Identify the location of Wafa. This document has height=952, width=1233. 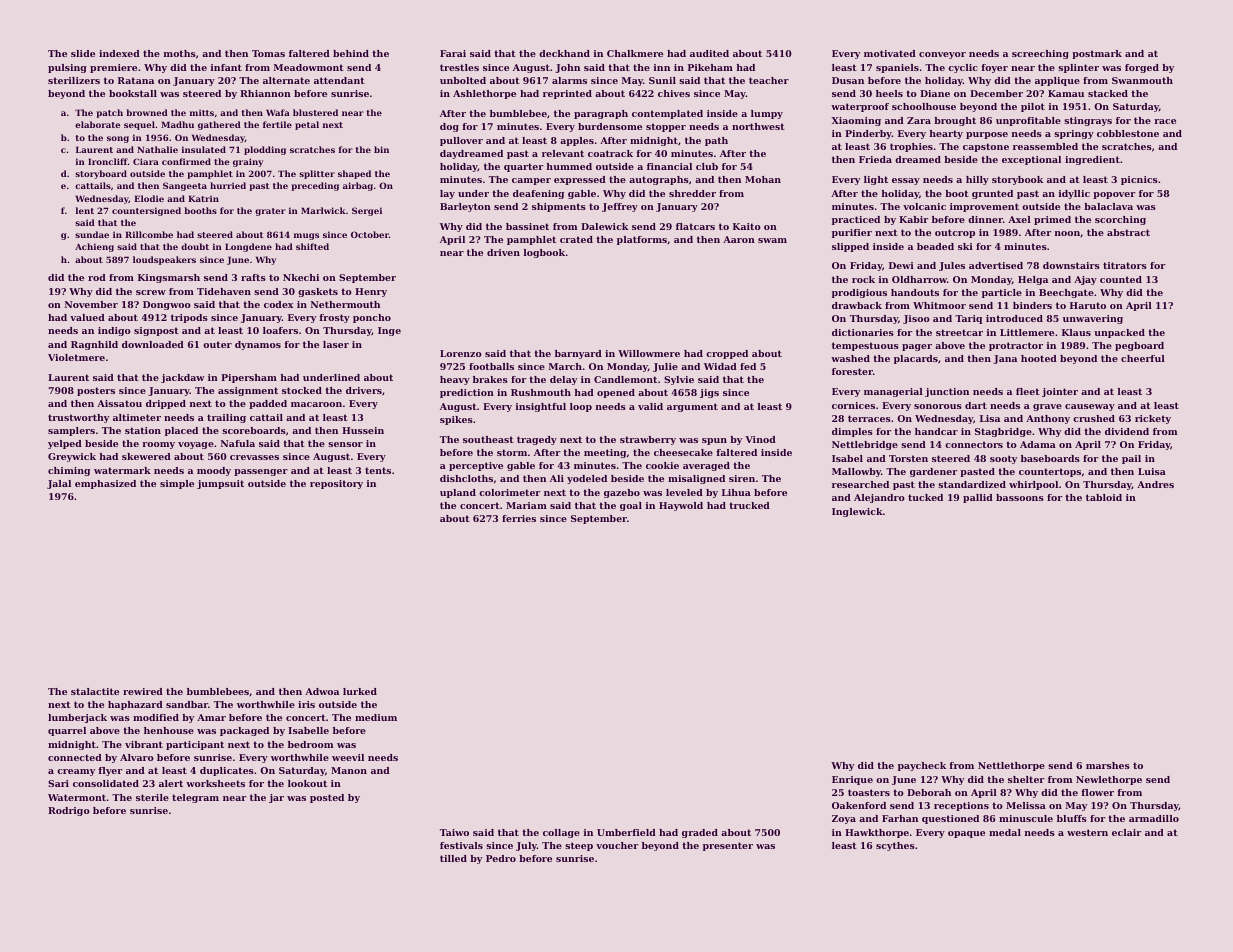
(278, 112).
